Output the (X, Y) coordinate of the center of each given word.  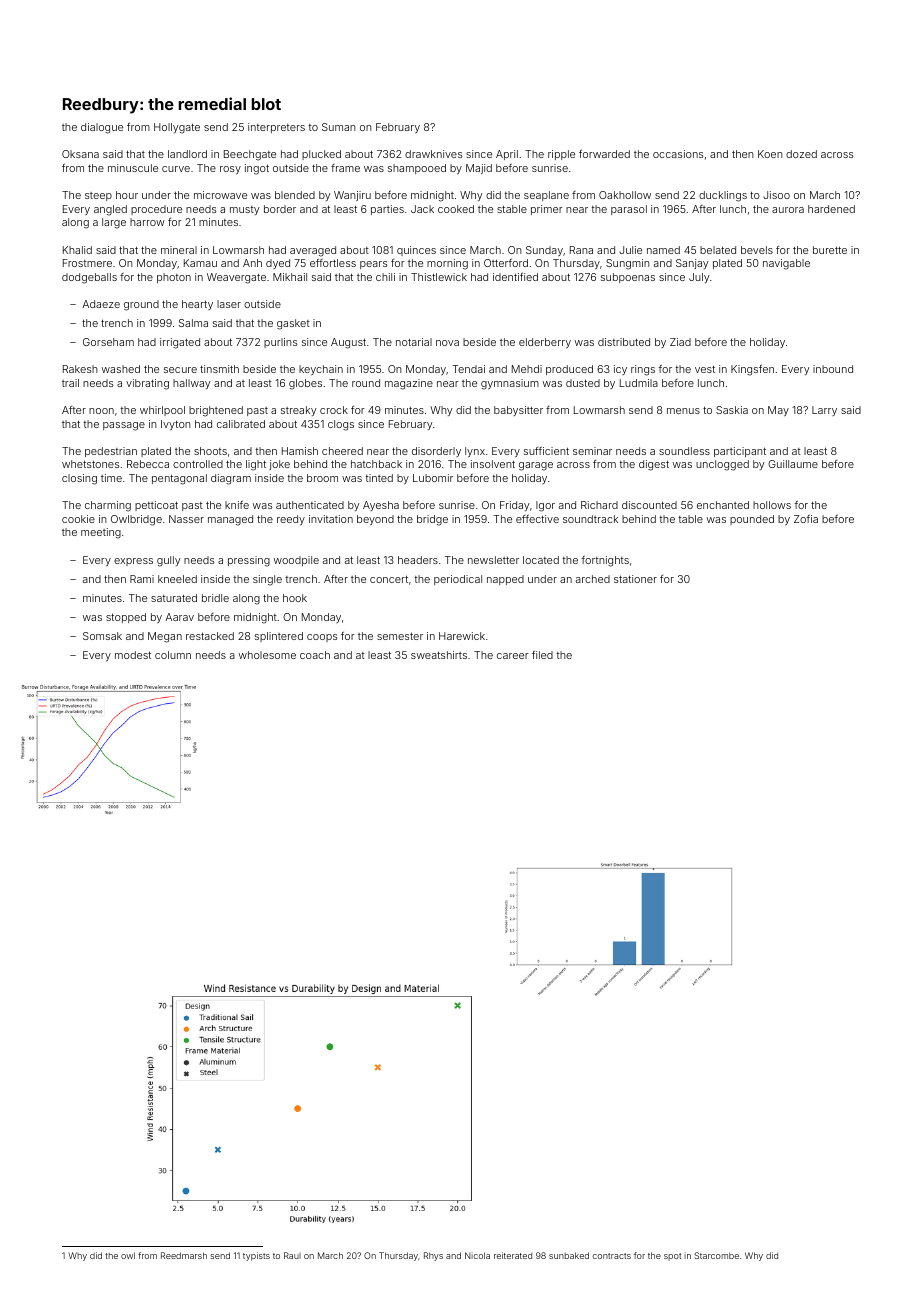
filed (542, 654)
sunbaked (569, 1255)
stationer (635, 579)
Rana (581, 250)
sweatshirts (439, 655)
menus (683, 411)
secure (180, 370)
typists (256, 1256)
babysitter (518, 411)
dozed (801, 154)
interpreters (276, 128)
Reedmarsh (184, 1255)
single (267, 580)
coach (315, 655)
